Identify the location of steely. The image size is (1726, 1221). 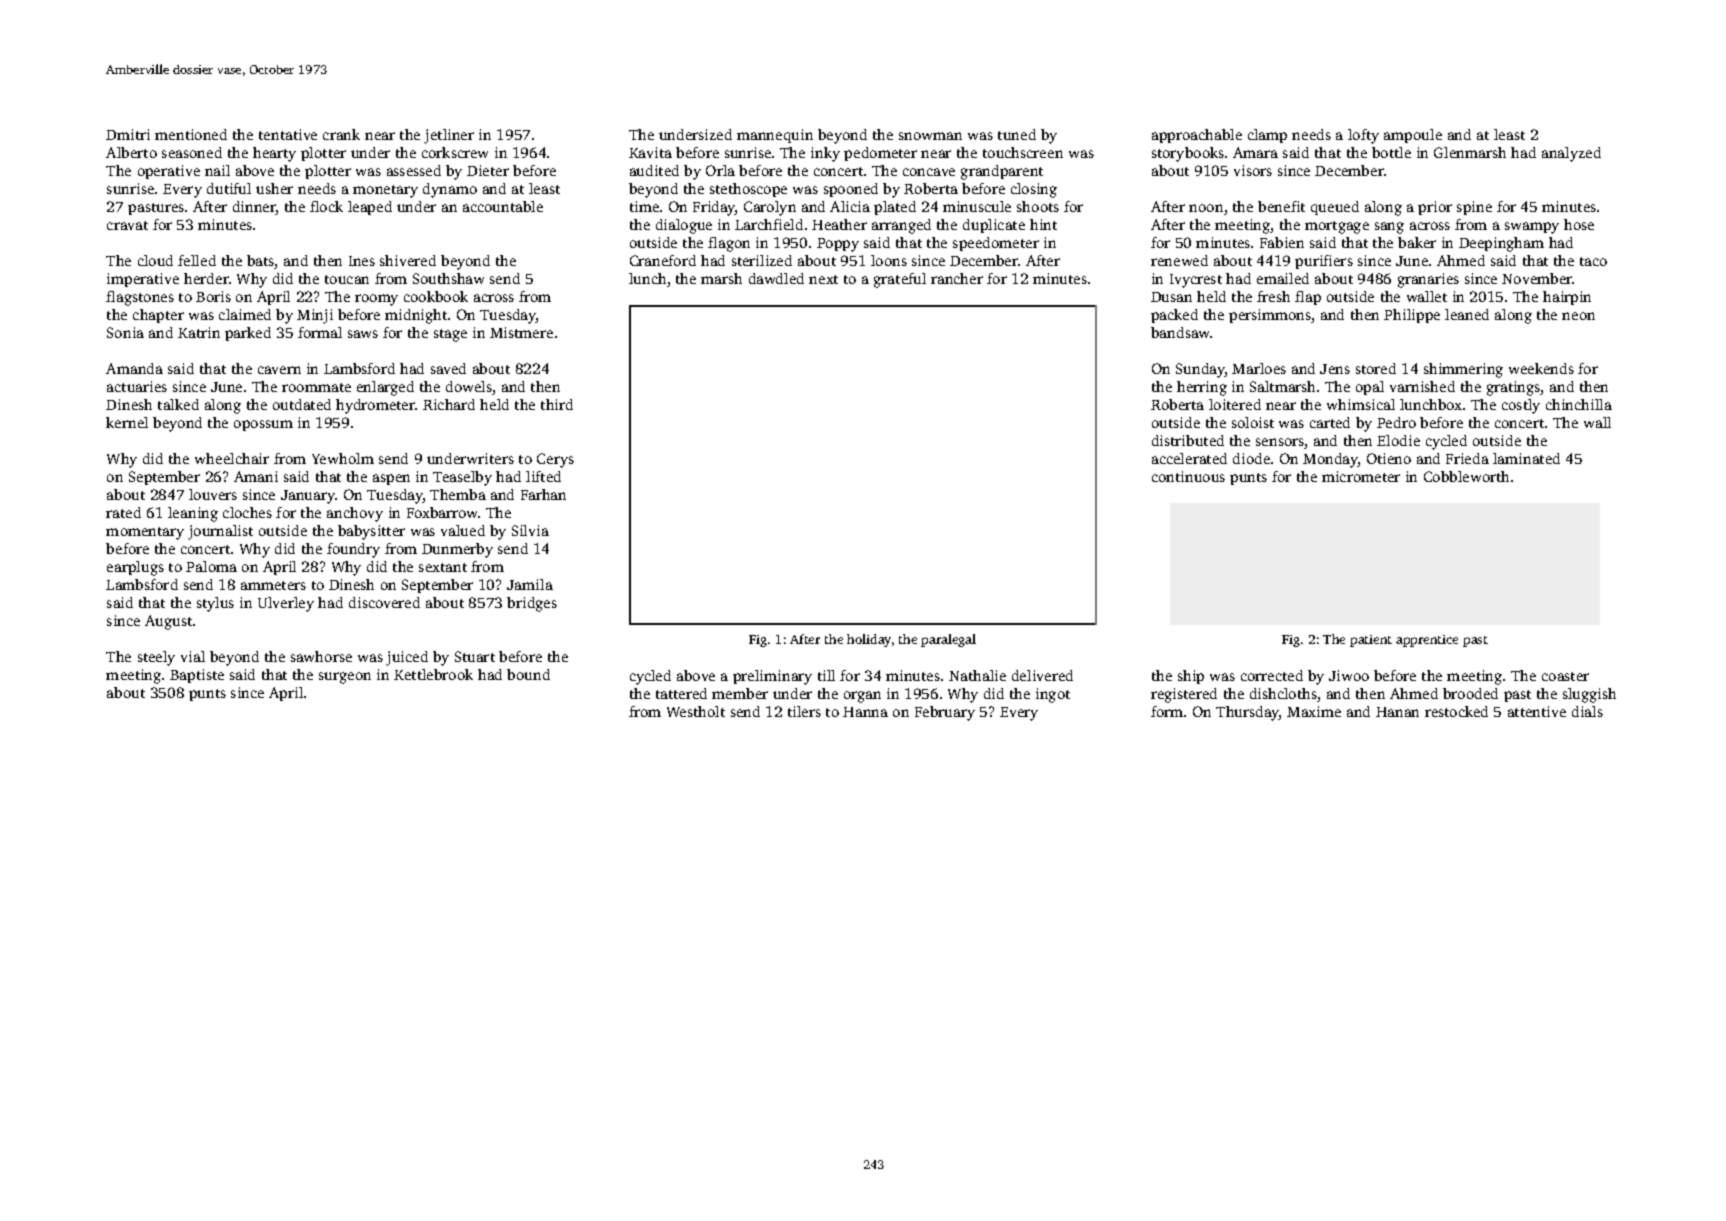
(156, 658).
